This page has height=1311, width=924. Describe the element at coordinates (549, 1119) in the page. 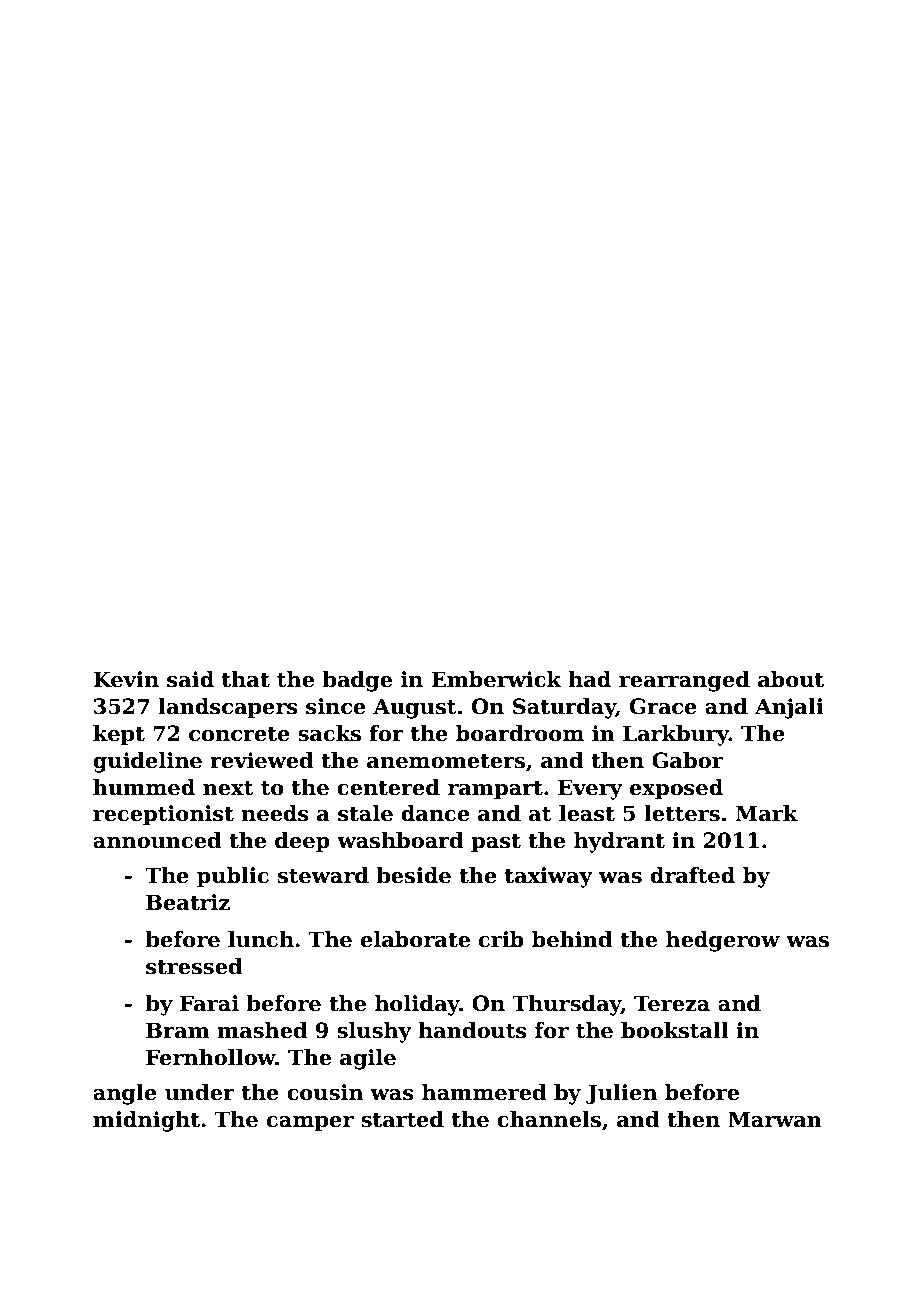

I see `channels` at that location.
